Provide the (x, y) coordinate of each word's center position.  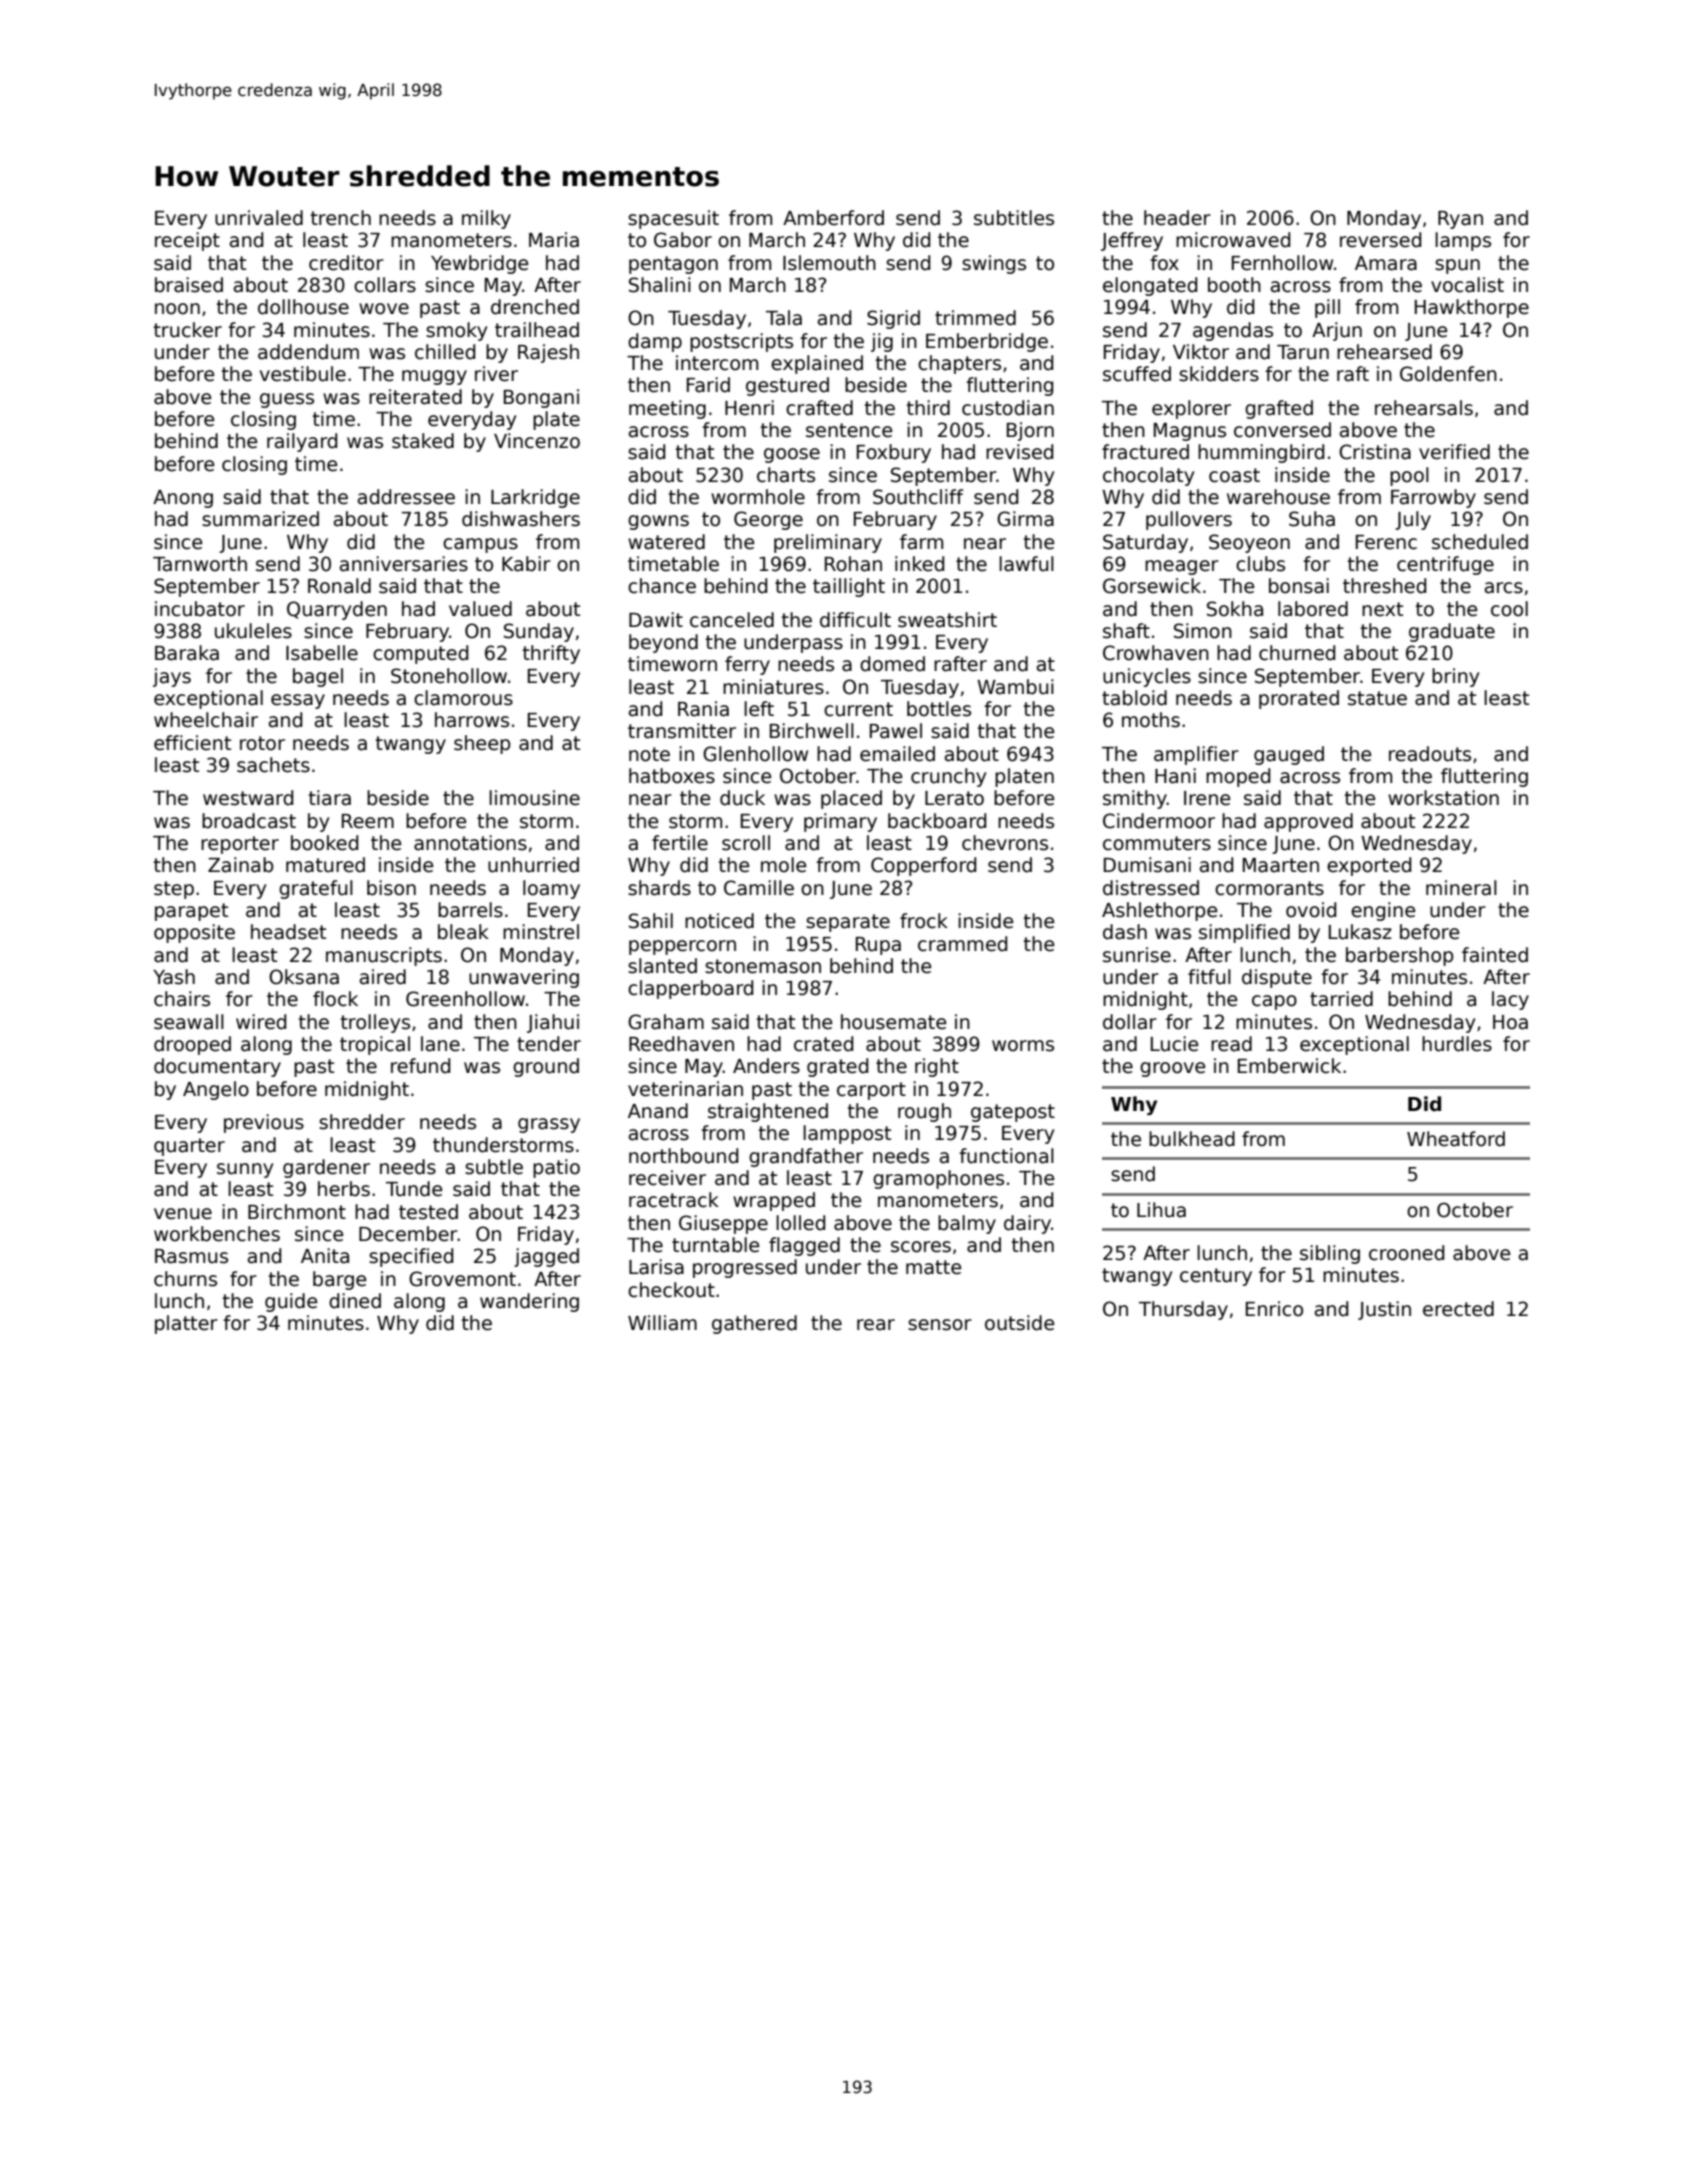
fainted (1495, 955)
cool (1509, 609)
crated (823, 1044)
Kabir (526, 564)
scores (921, 1247)
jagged (546, 1257)
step (174, 890)
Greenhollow (465, 999)
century (1216, 1277)
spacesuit (673, 219)
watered (666, 542)
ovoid (1311, 910)
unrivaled (259, 218)
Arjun (1337, 331)
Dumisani (1147, 865)
